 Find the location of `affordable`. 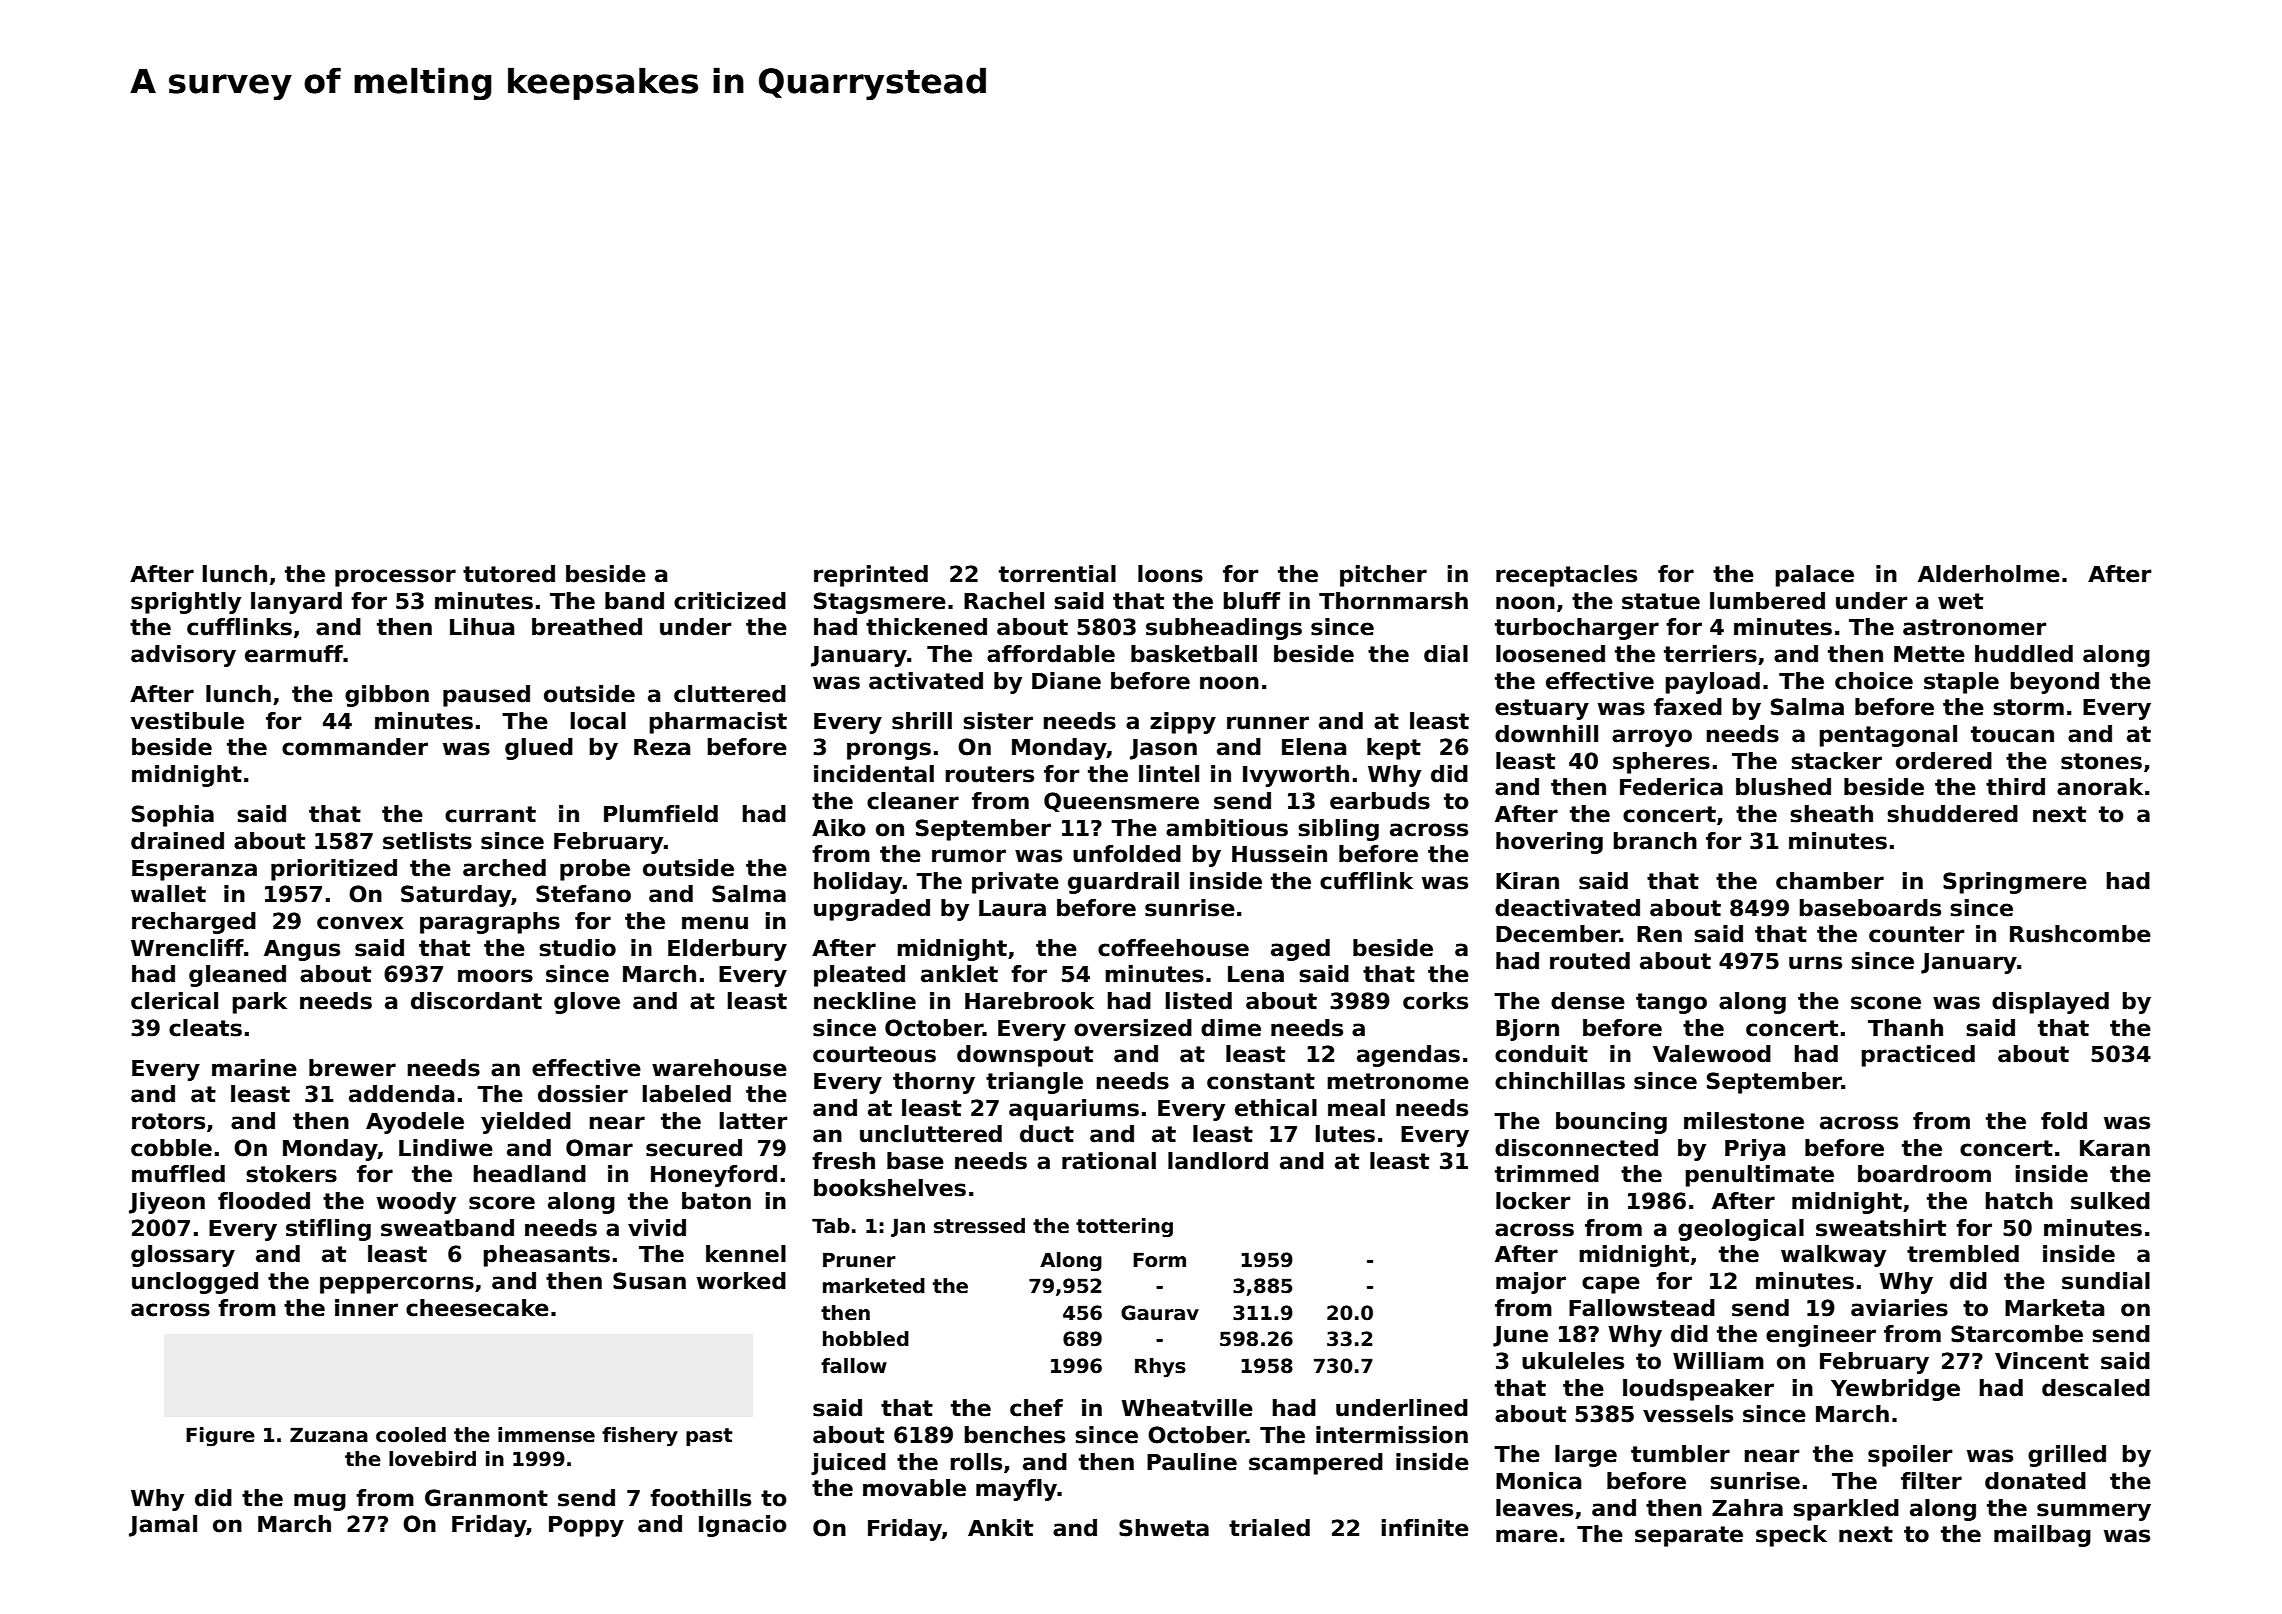

affordable is located at coordinates (1051, 654).
